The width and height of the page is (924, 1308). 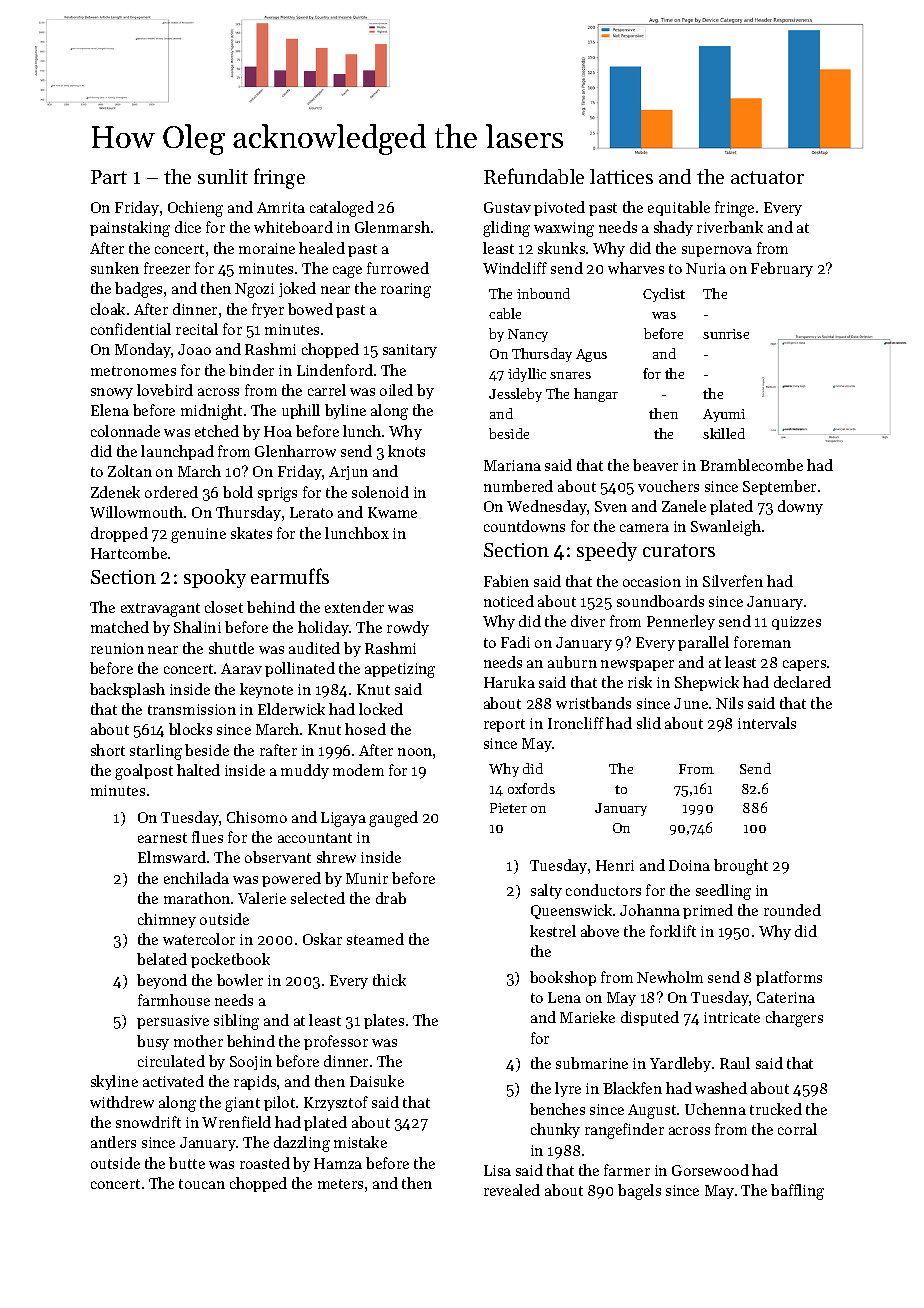 What do you see at coordinates (400, 670) in the page?
I see `appetizing` at bounding box center [400, 670].
